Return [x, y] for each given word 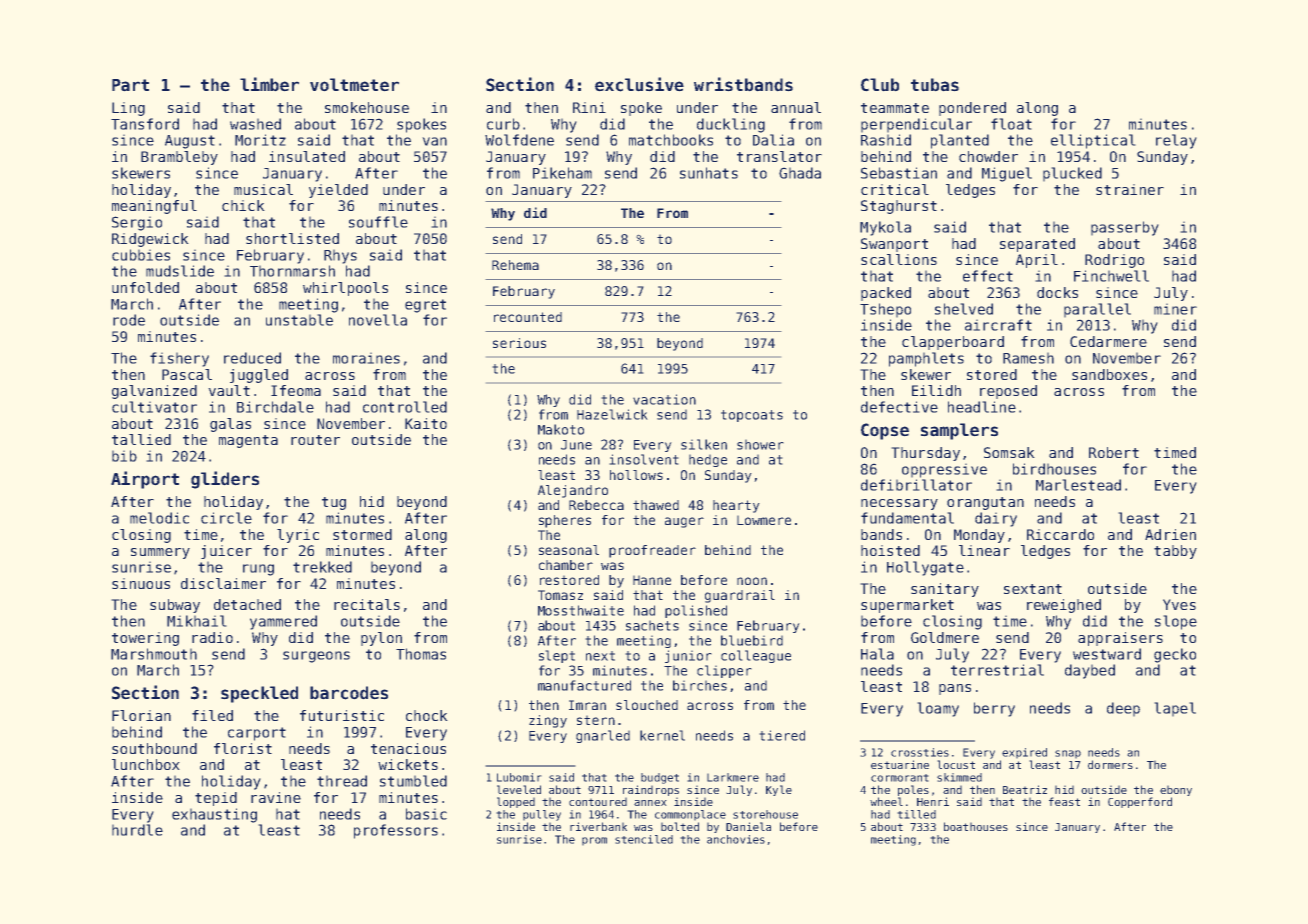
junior [688, 656]
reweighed [1064, 606]
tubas [935, 84]
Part [130, 85]
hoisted [890, 550]
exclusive [639, 84]
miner [1175, 309]
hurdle [137, 830]
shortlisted [292, 238]
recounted [528, 317]
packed [886, 294]
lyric [298, 536]
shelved [964, 309]
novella [378, 320]
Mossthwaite [581, 610]
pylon [381, 639]
